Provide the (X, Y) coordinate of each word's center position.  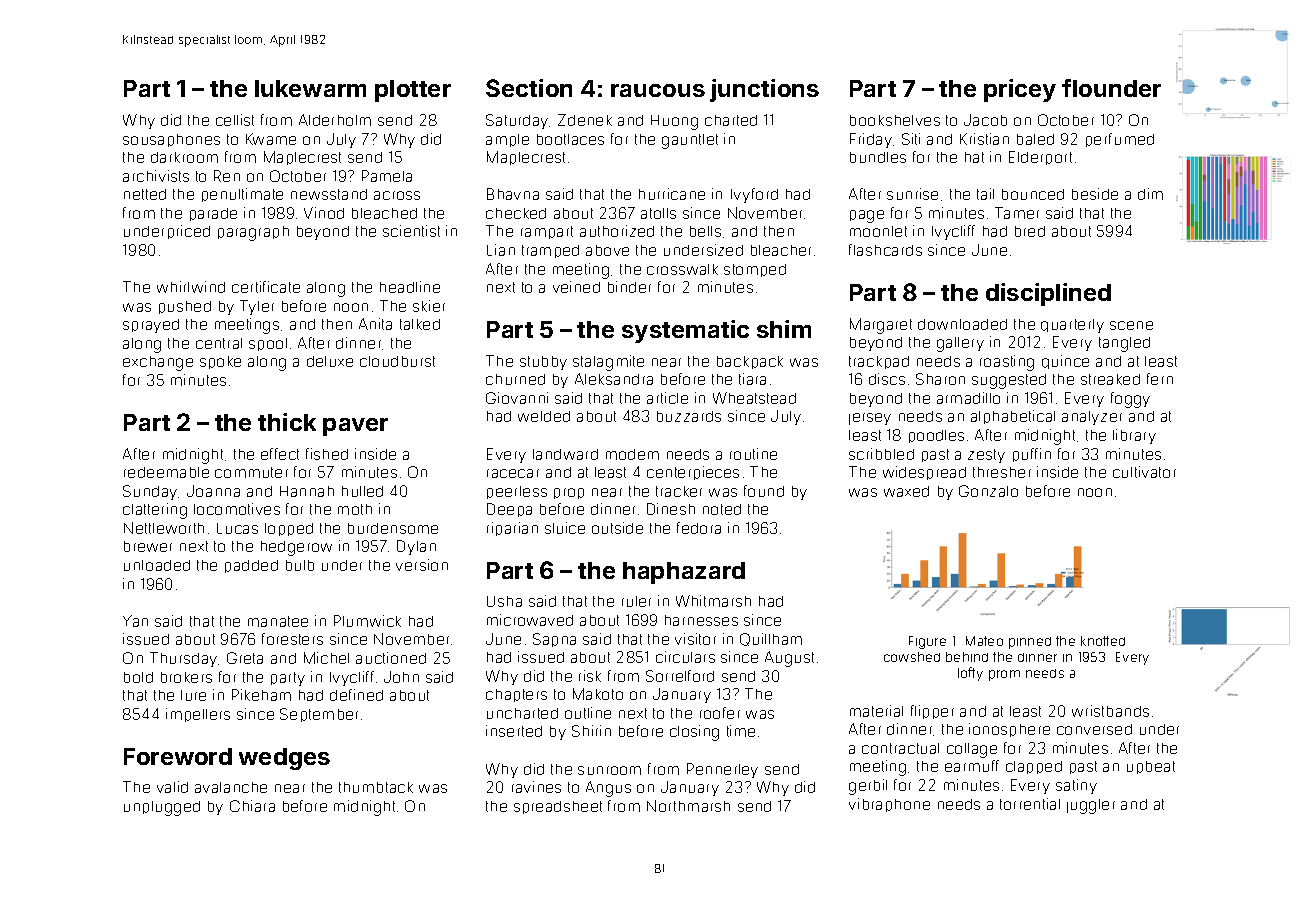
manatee (278, 621)
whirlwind (191, 287)
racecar (513, 473)
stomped (755, 270)
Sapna (554, 640)
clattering (155, 511)
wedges (284, 759)
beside (1095, 194)
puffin (1032, 455)
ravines (536, 787)
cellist (235, 120)
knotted (1103, 641)
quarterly (1072, 326)
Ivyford (754, 195)
